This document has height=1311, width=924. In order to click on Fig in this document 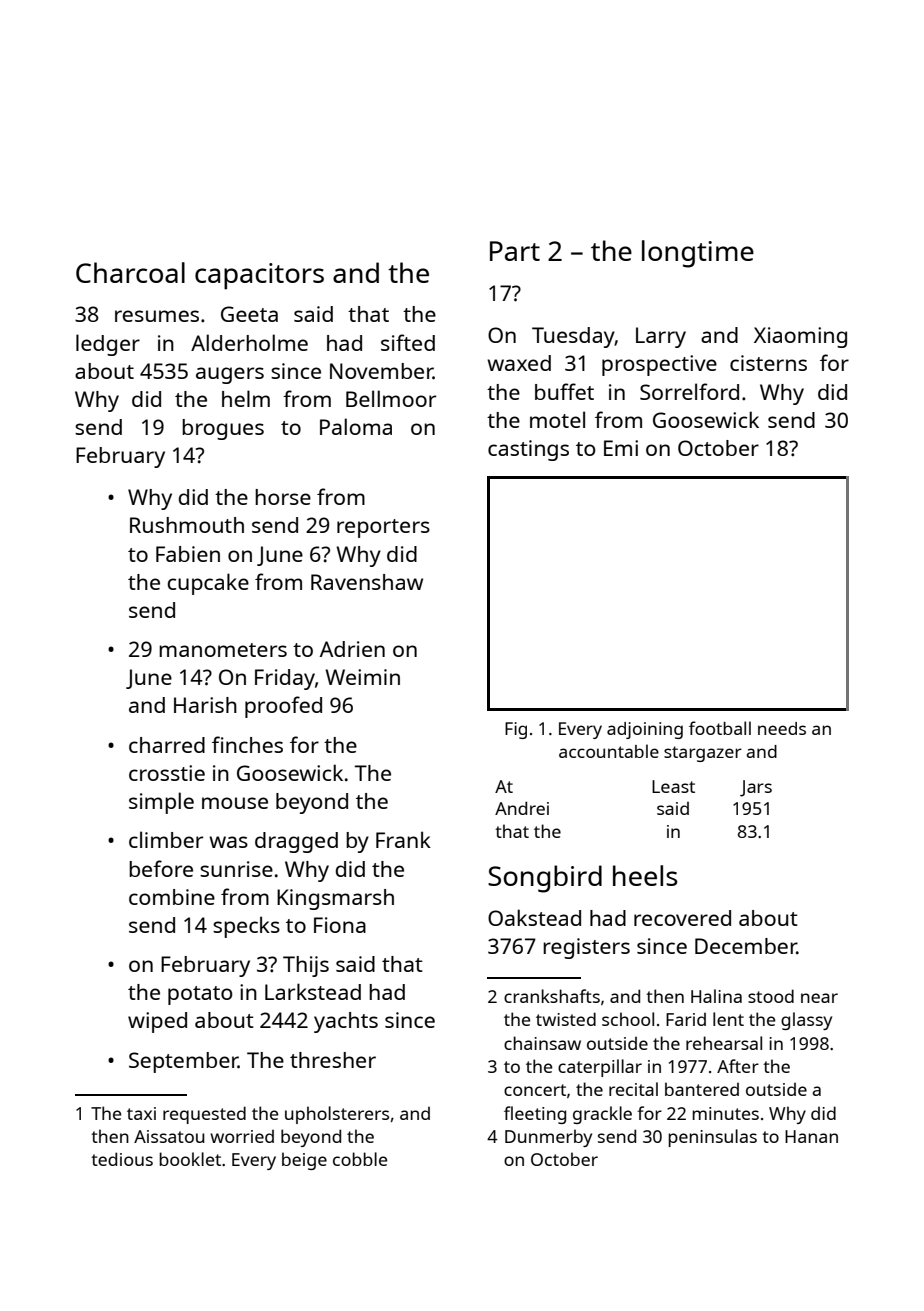, I will do `click(516, 730)`.
